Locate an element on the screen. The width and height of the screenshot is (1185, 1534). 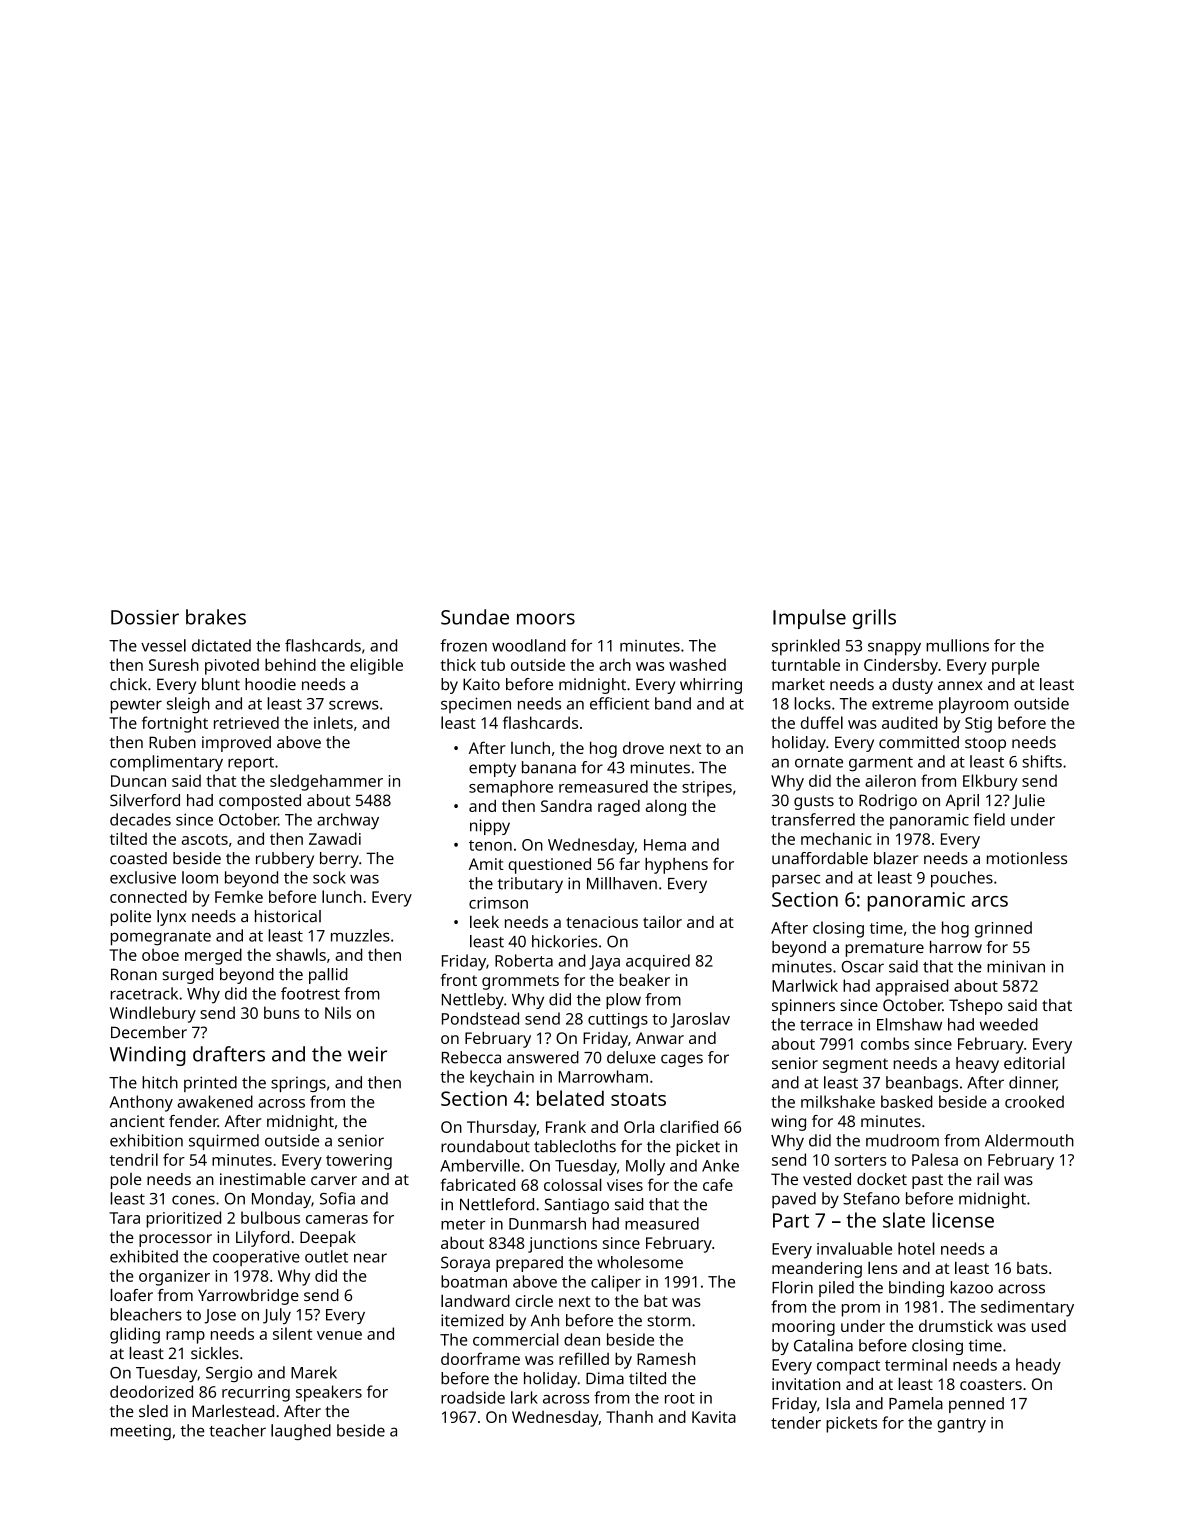
circle is located at coordinates (534, 1300).
